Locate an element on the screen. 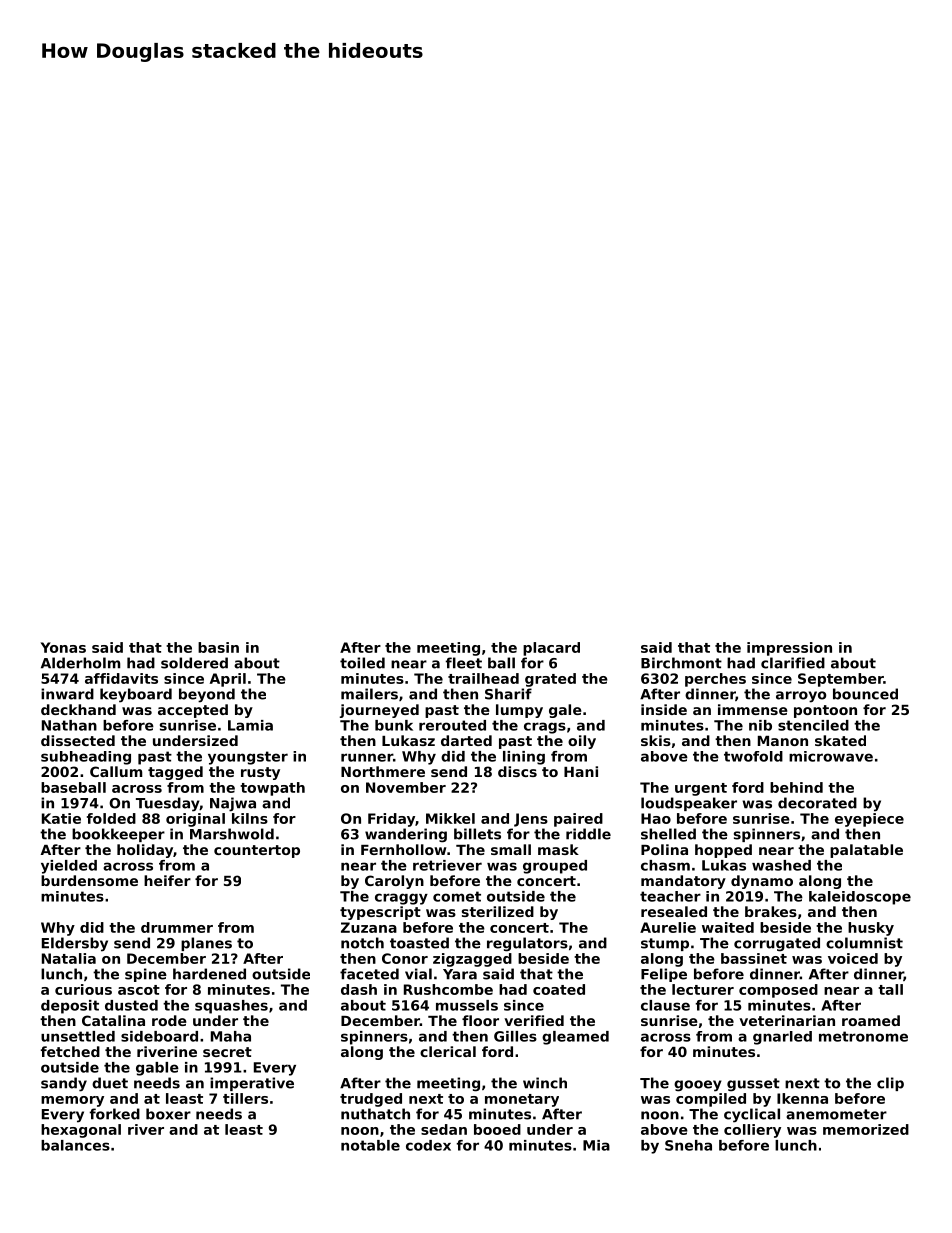 The width and height of the screenshot is (952, 1233). bunk is located at coordinates (394, 725).
